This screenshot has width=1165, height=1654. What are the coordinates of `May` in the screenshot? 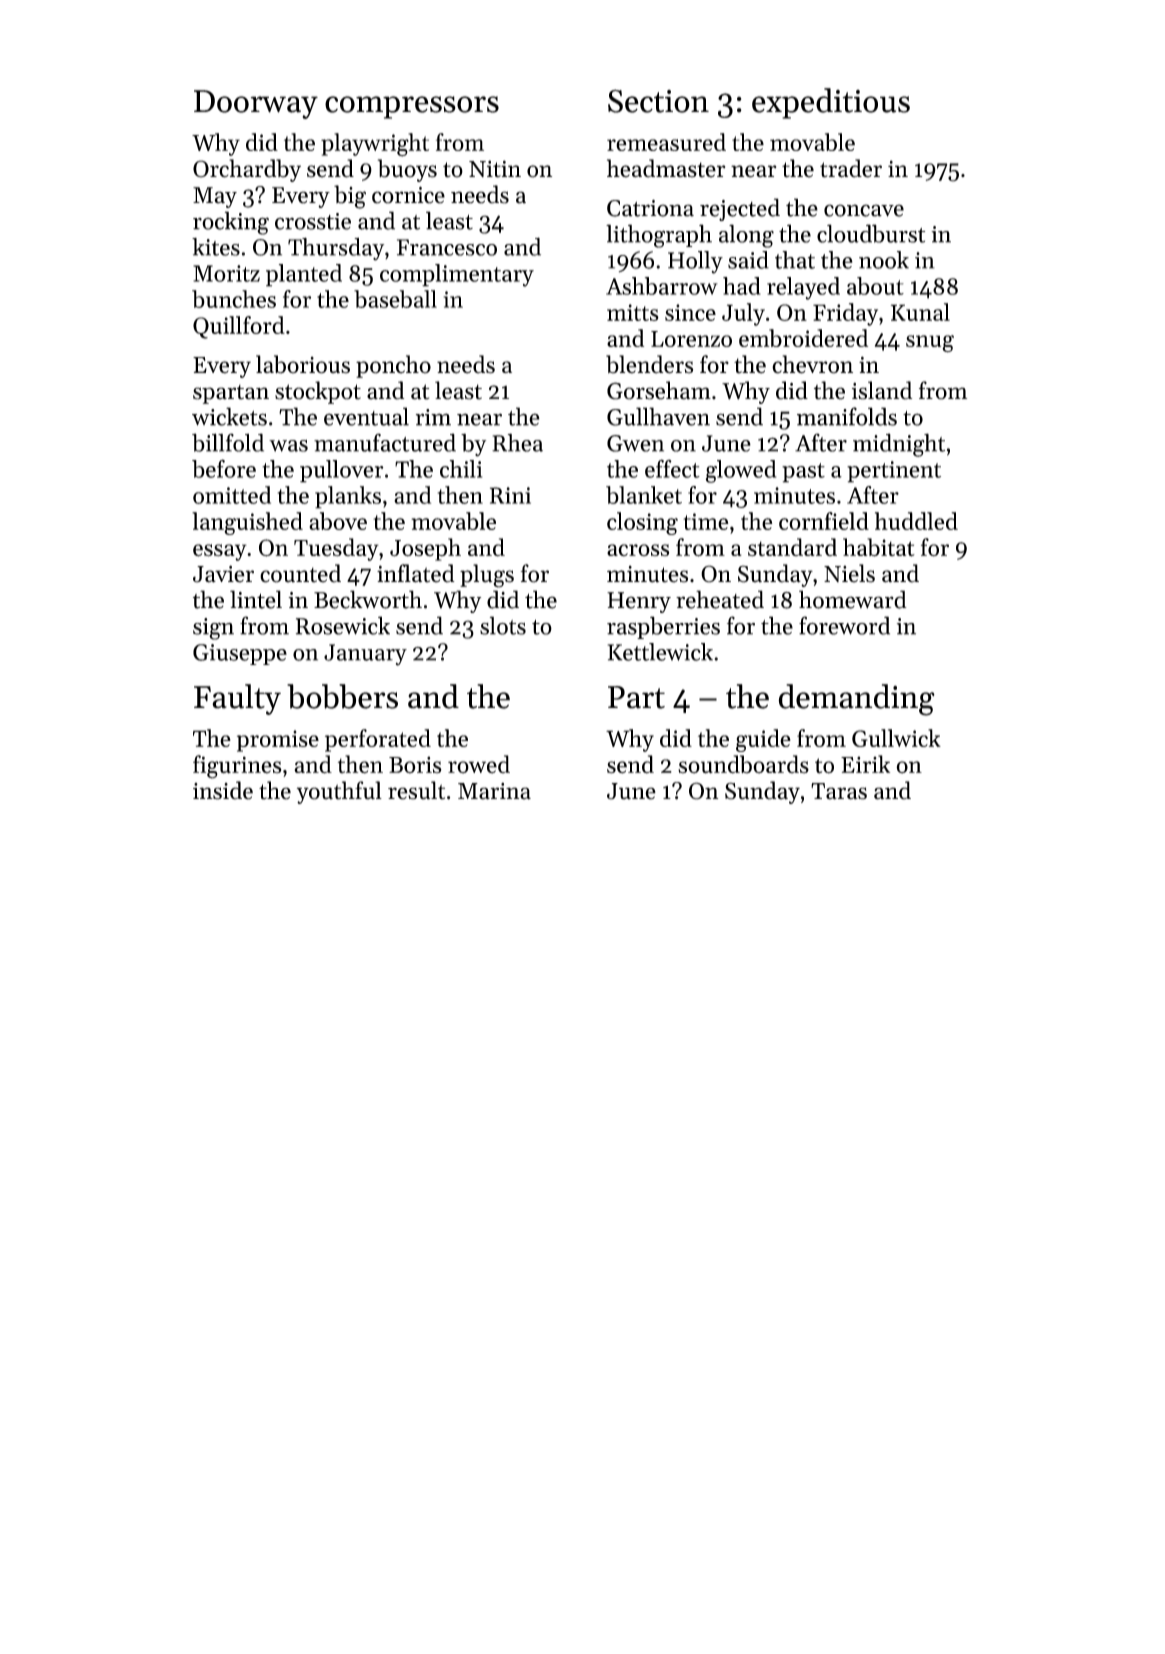 It's located at (215, 197).
